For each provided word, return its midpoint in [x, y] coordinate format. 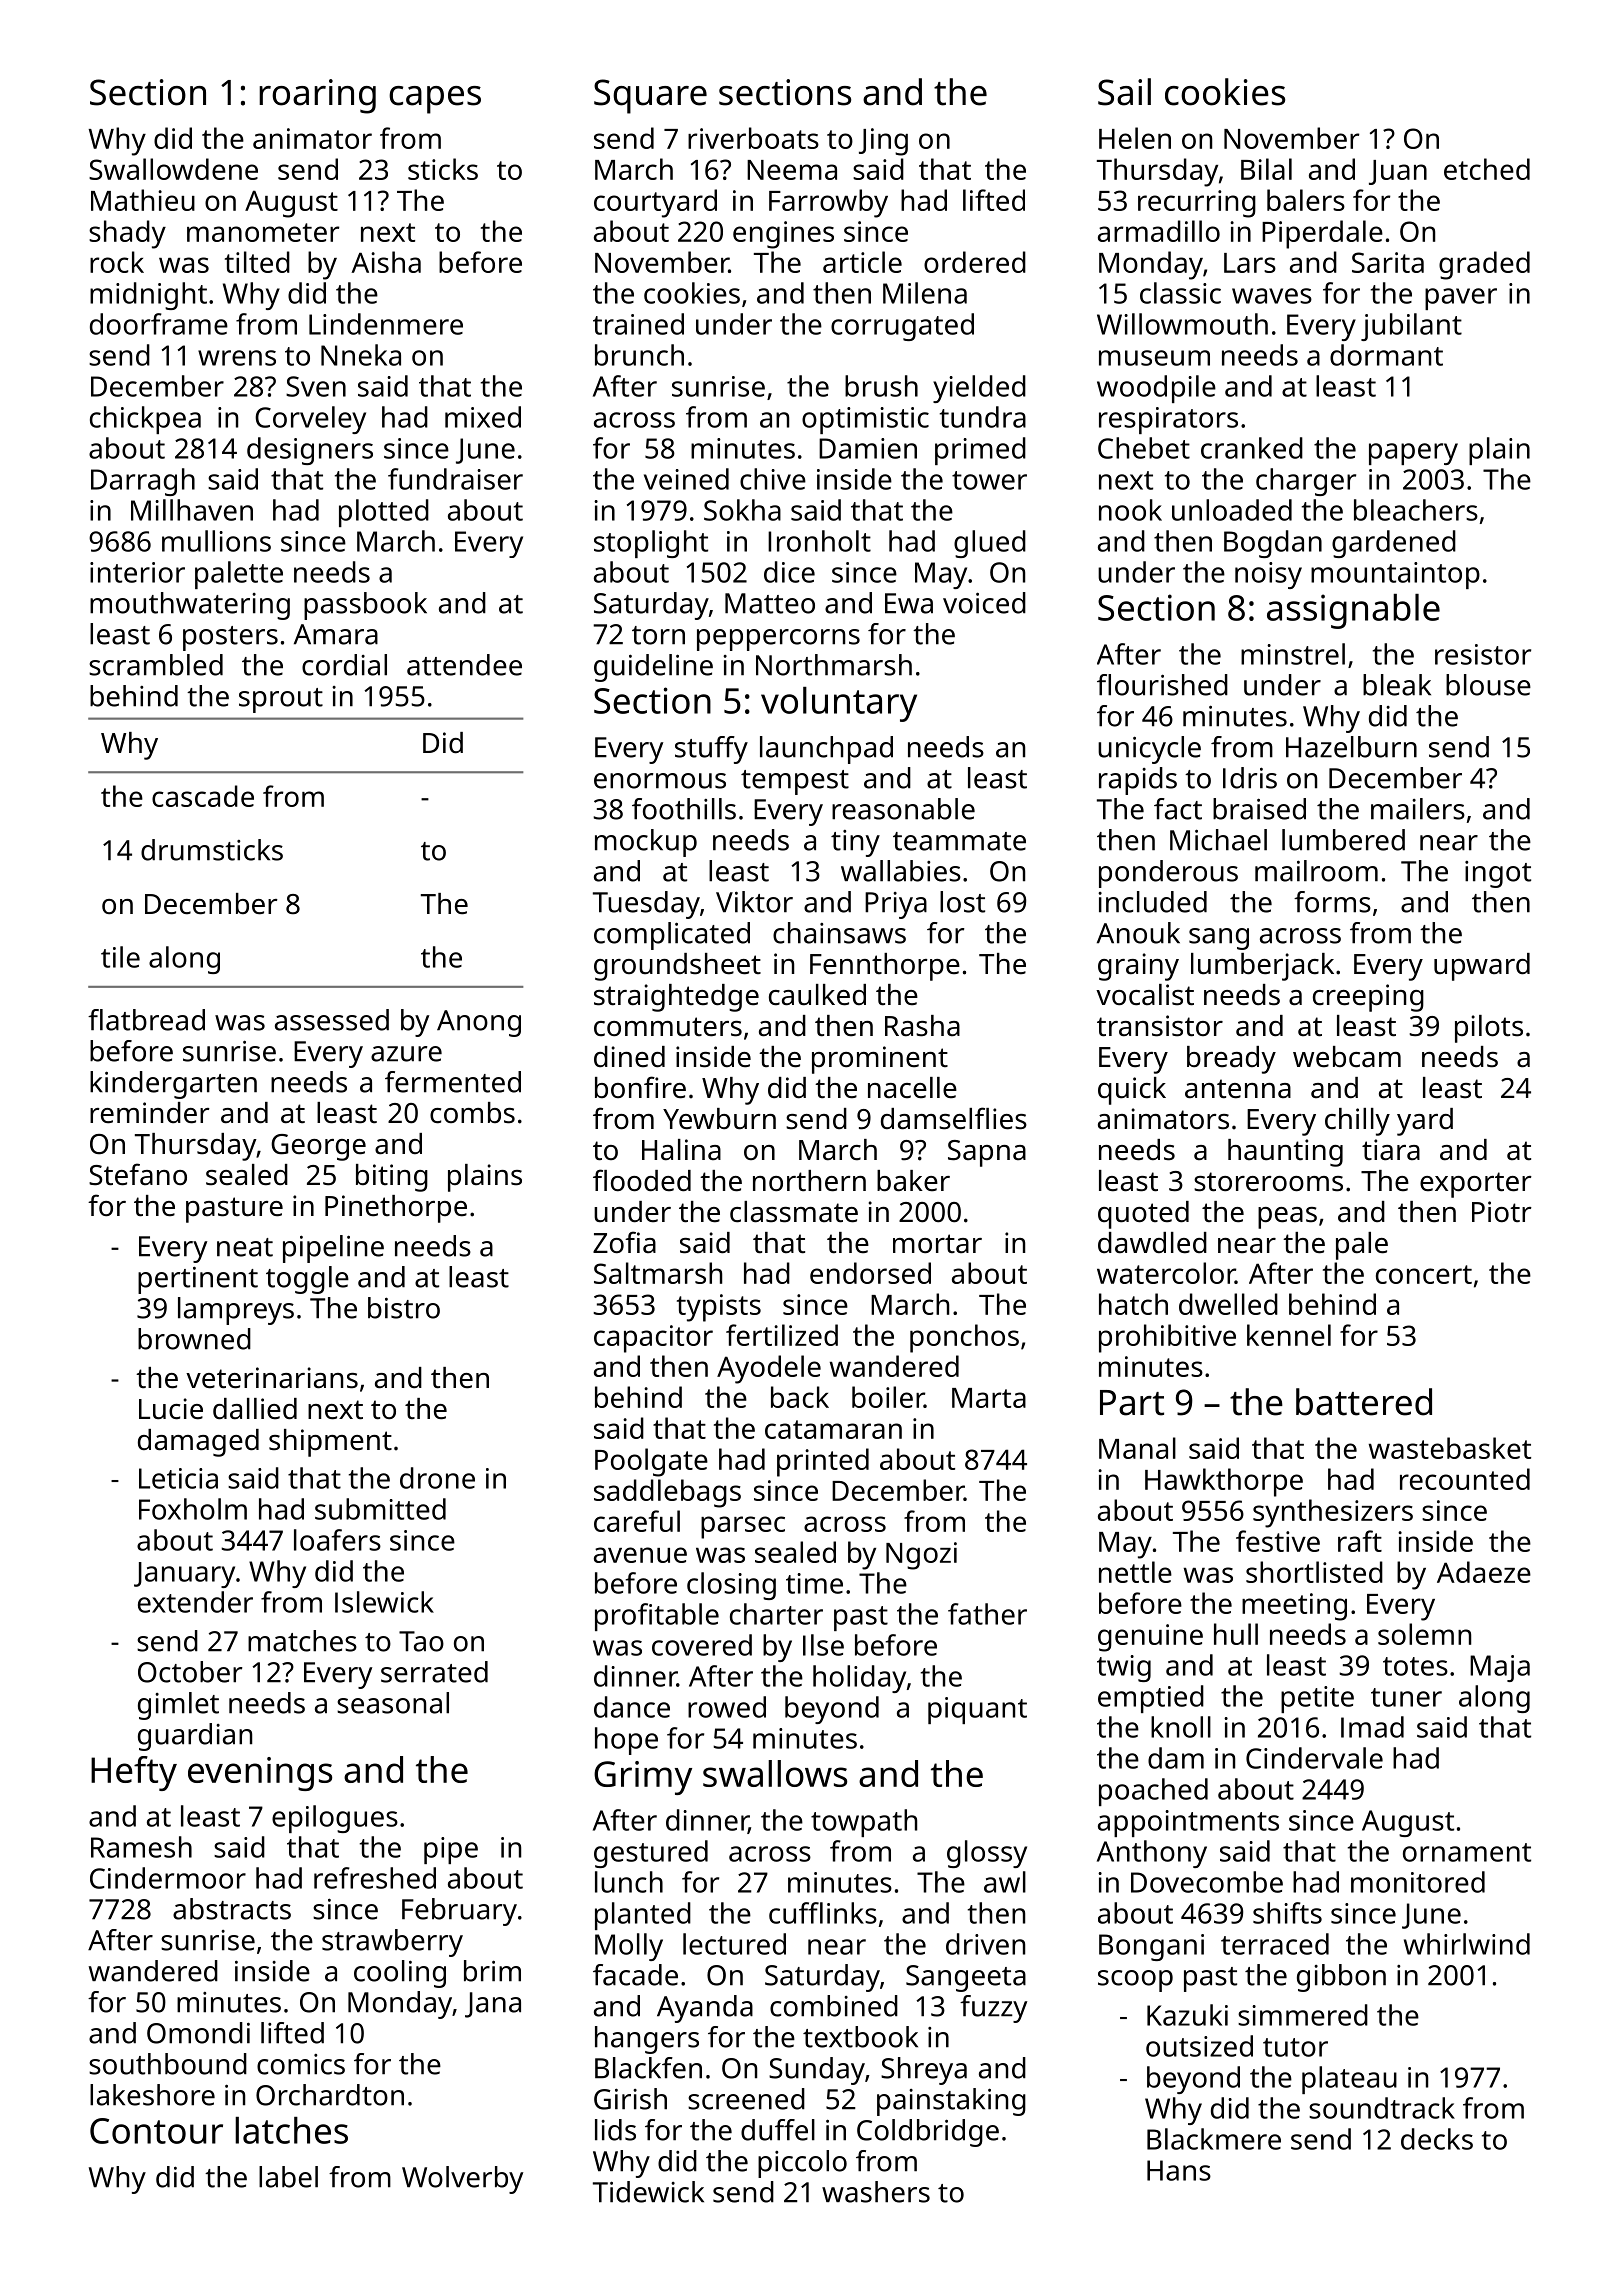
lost [962, 902]
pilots [1489, 1029]
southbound [168, 2064]
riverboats [753, 138]
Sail [1124, 92]
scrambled [156, 665]
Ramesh [141, 1847]
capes [435, 100]
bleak [1397, 685]
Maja [1500, 1668]
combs [472, 1113]
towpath [864, 1823]
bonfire [640, 1087]
